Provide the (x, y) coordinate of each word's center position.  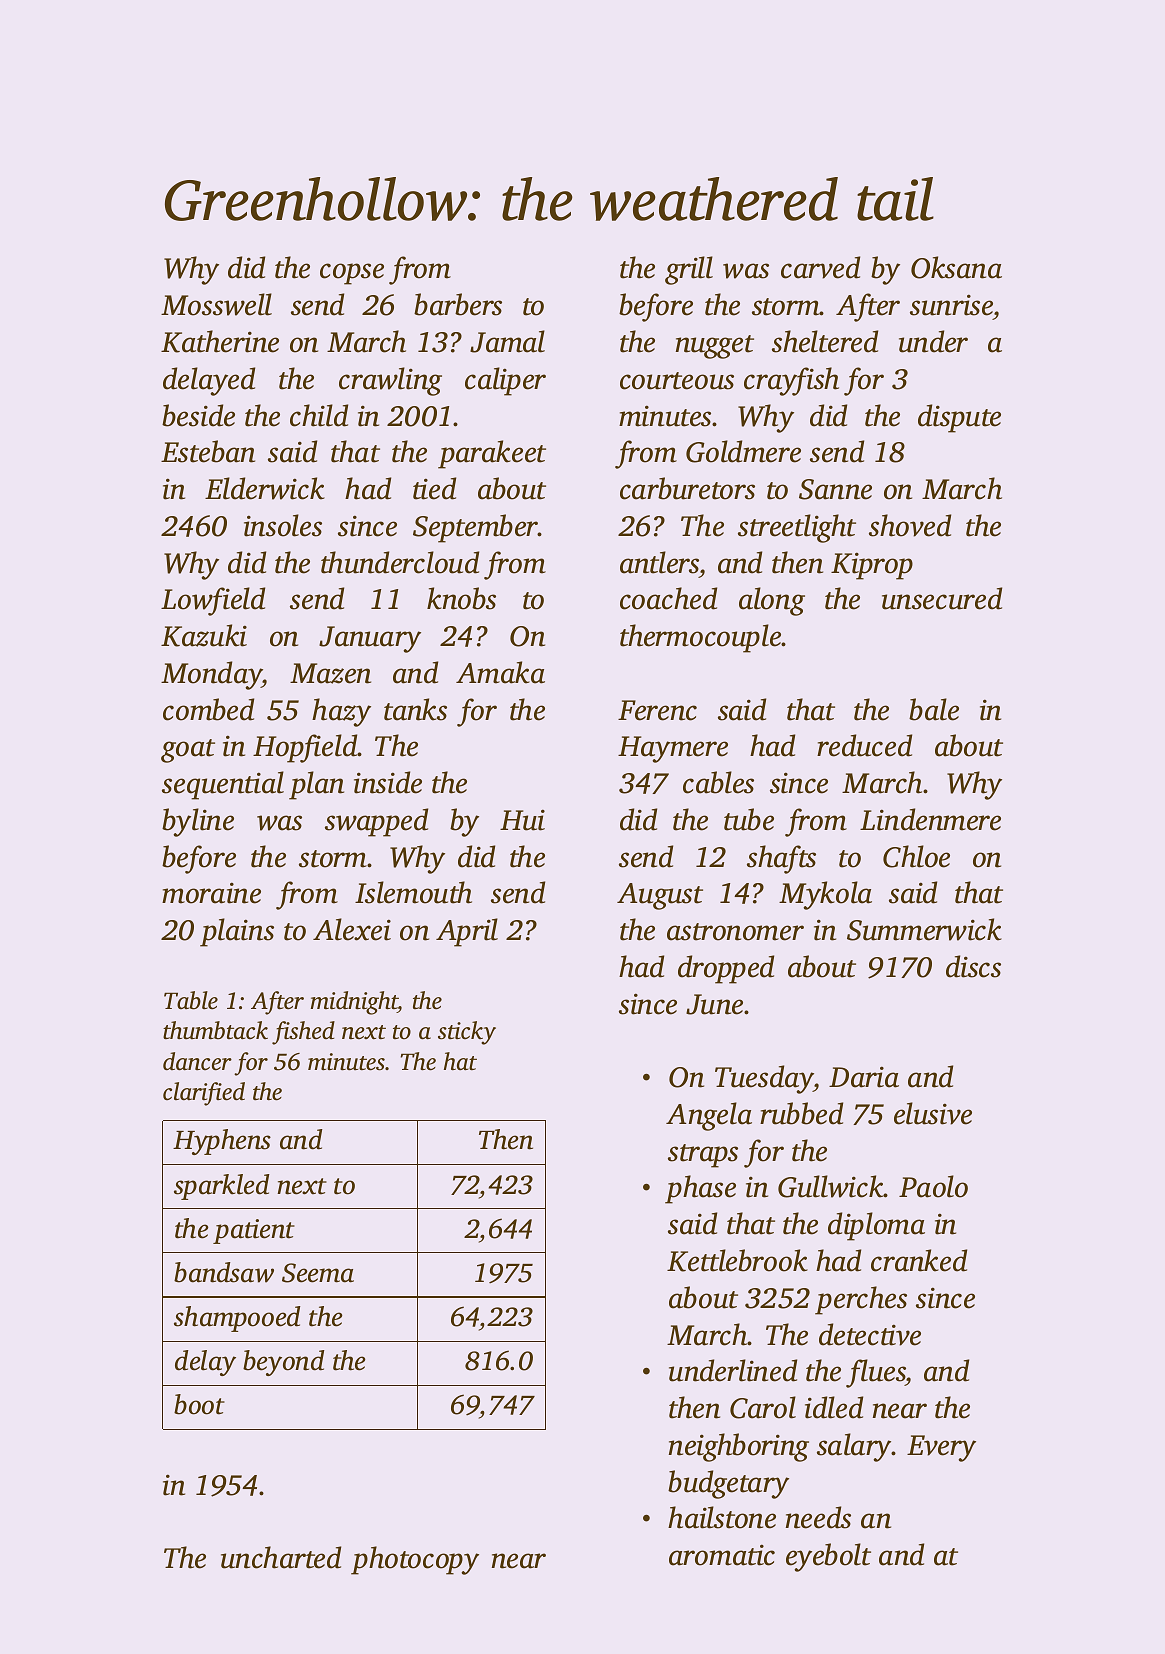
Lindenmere (930, 819)
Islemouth (413, 892)
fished (303, 1033)
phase (700, 1189)
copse (352, 274)
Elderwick (265, 488)
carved (820, 267)
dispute (959, 418)
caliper (505, 381)
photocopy (415, 1560)
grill (689, 270)
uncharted (281, 1557)
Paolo (933, 1186)
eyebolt (828, 1557)
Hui (522, 820)
